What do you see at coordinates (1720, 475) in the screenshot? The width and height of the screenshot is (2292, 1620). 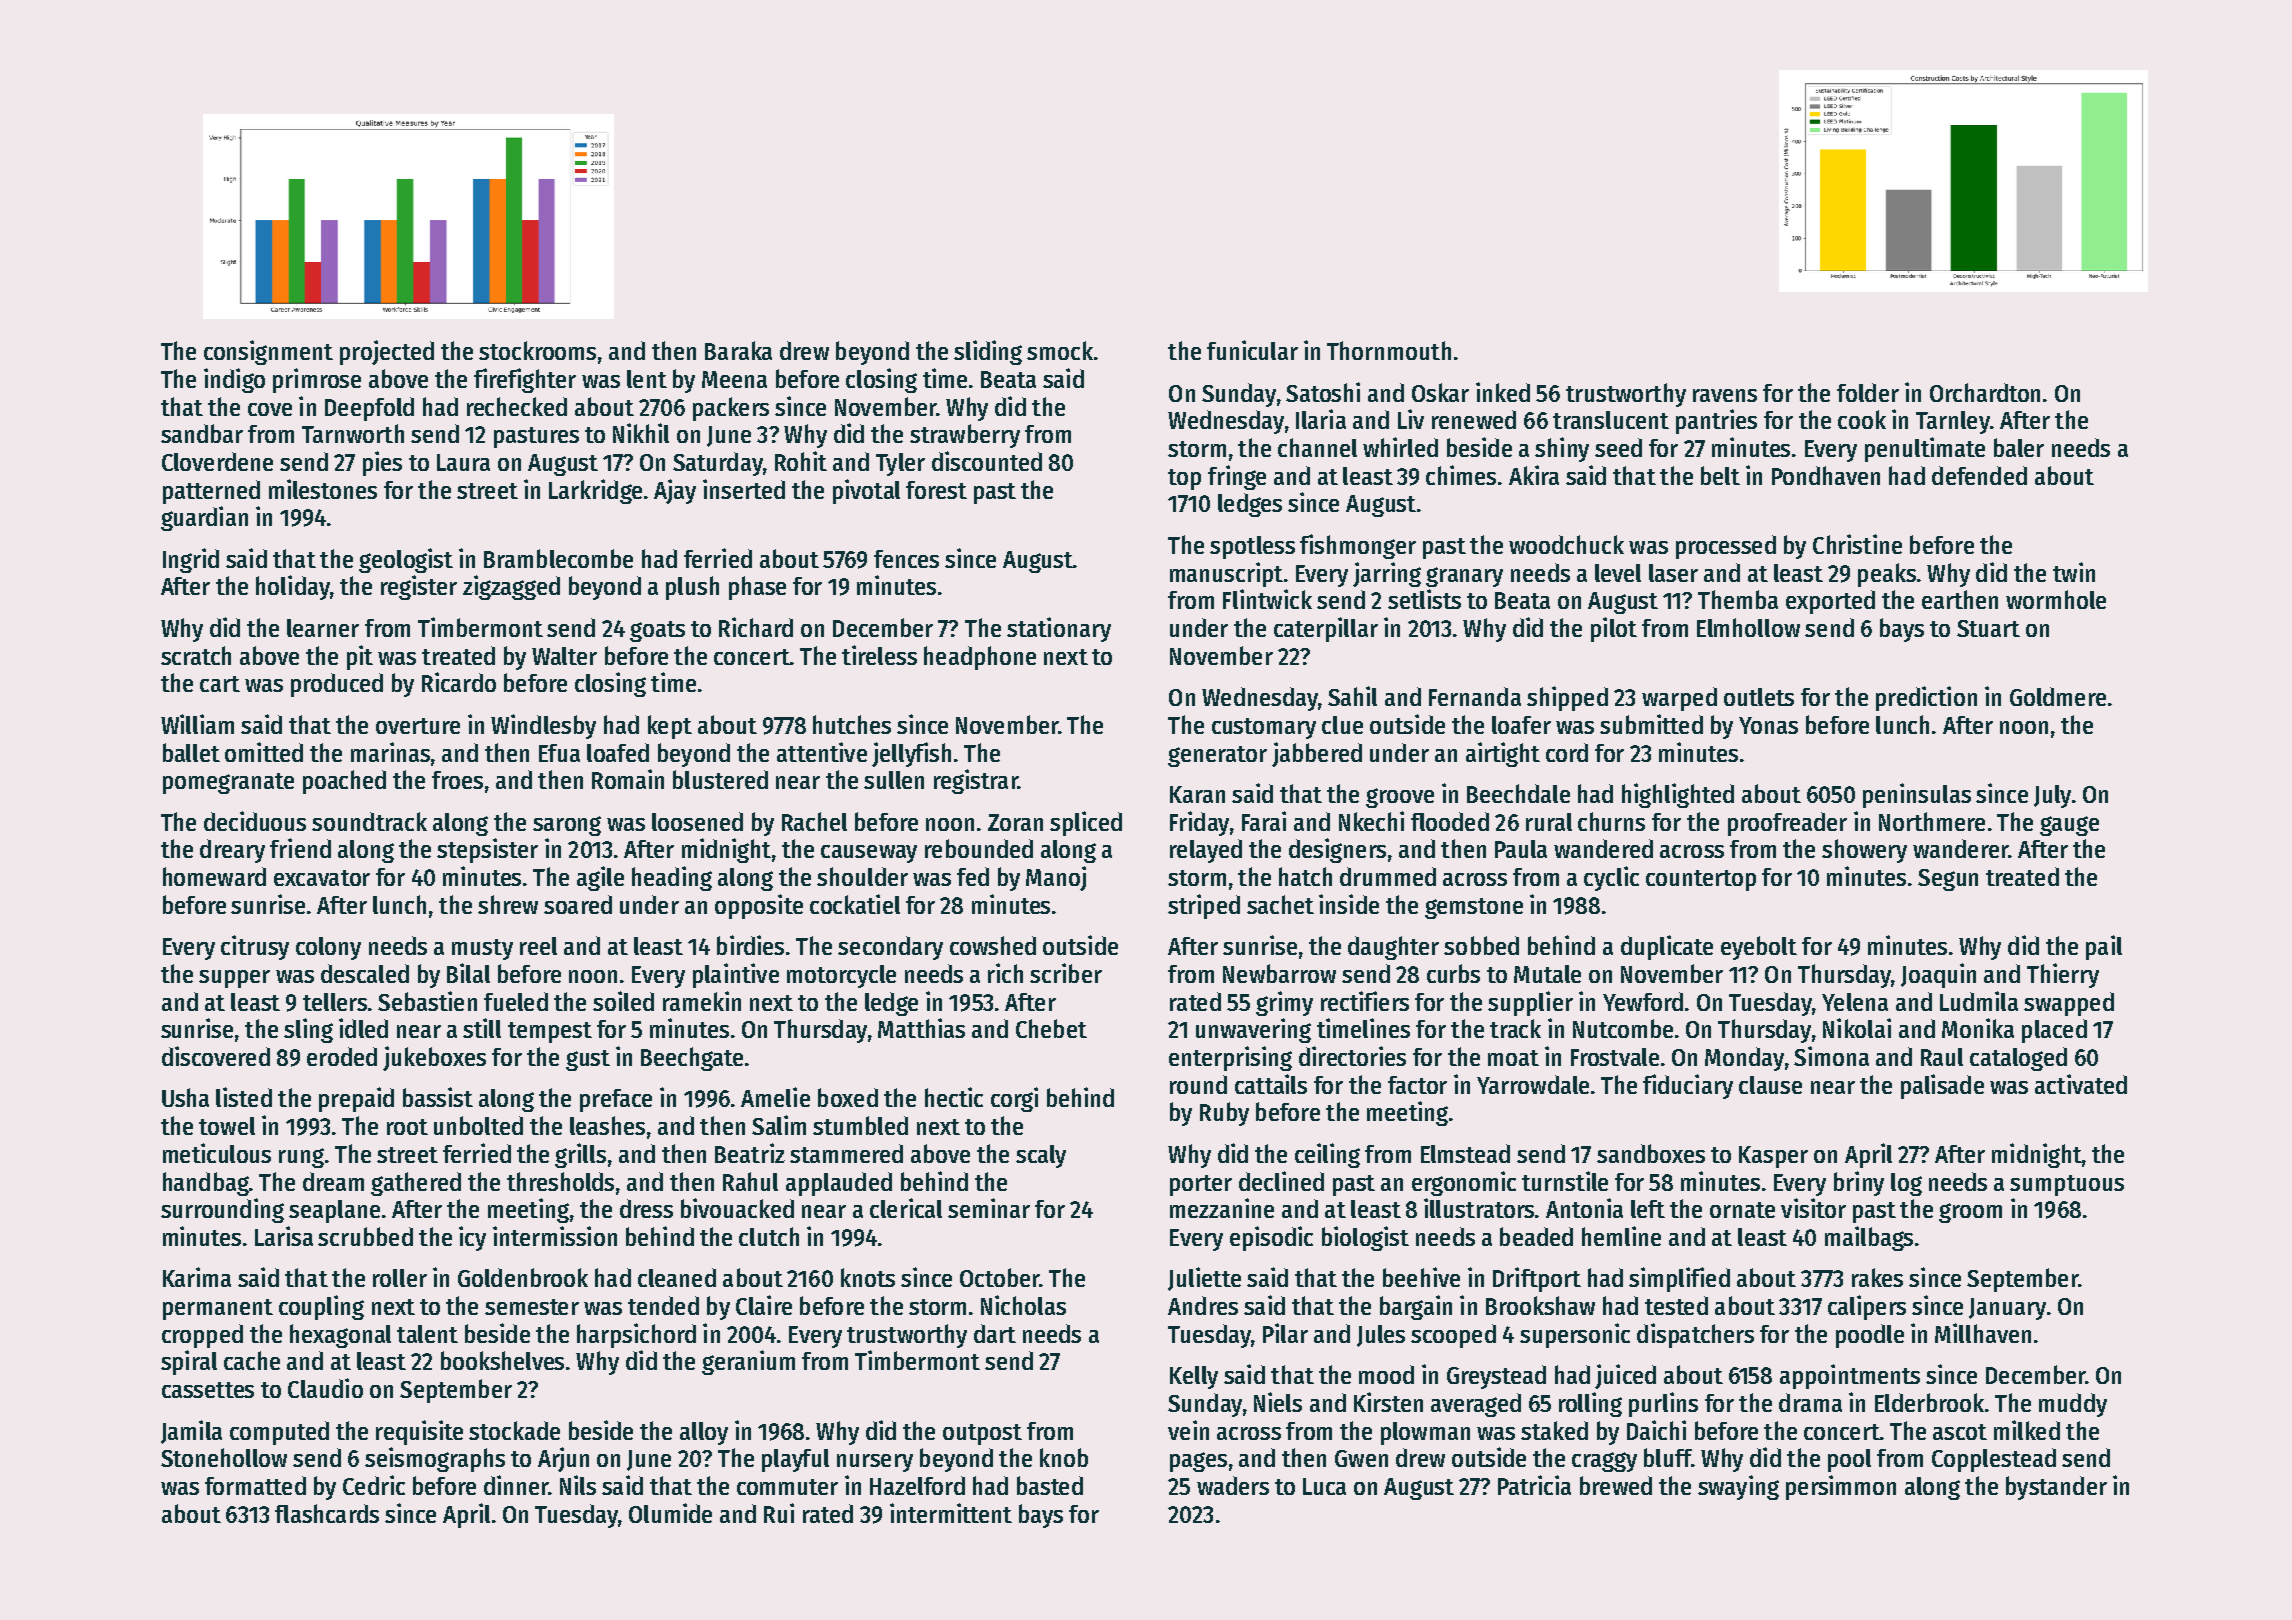 I see `belt` at bounding box center [1720, 475].
